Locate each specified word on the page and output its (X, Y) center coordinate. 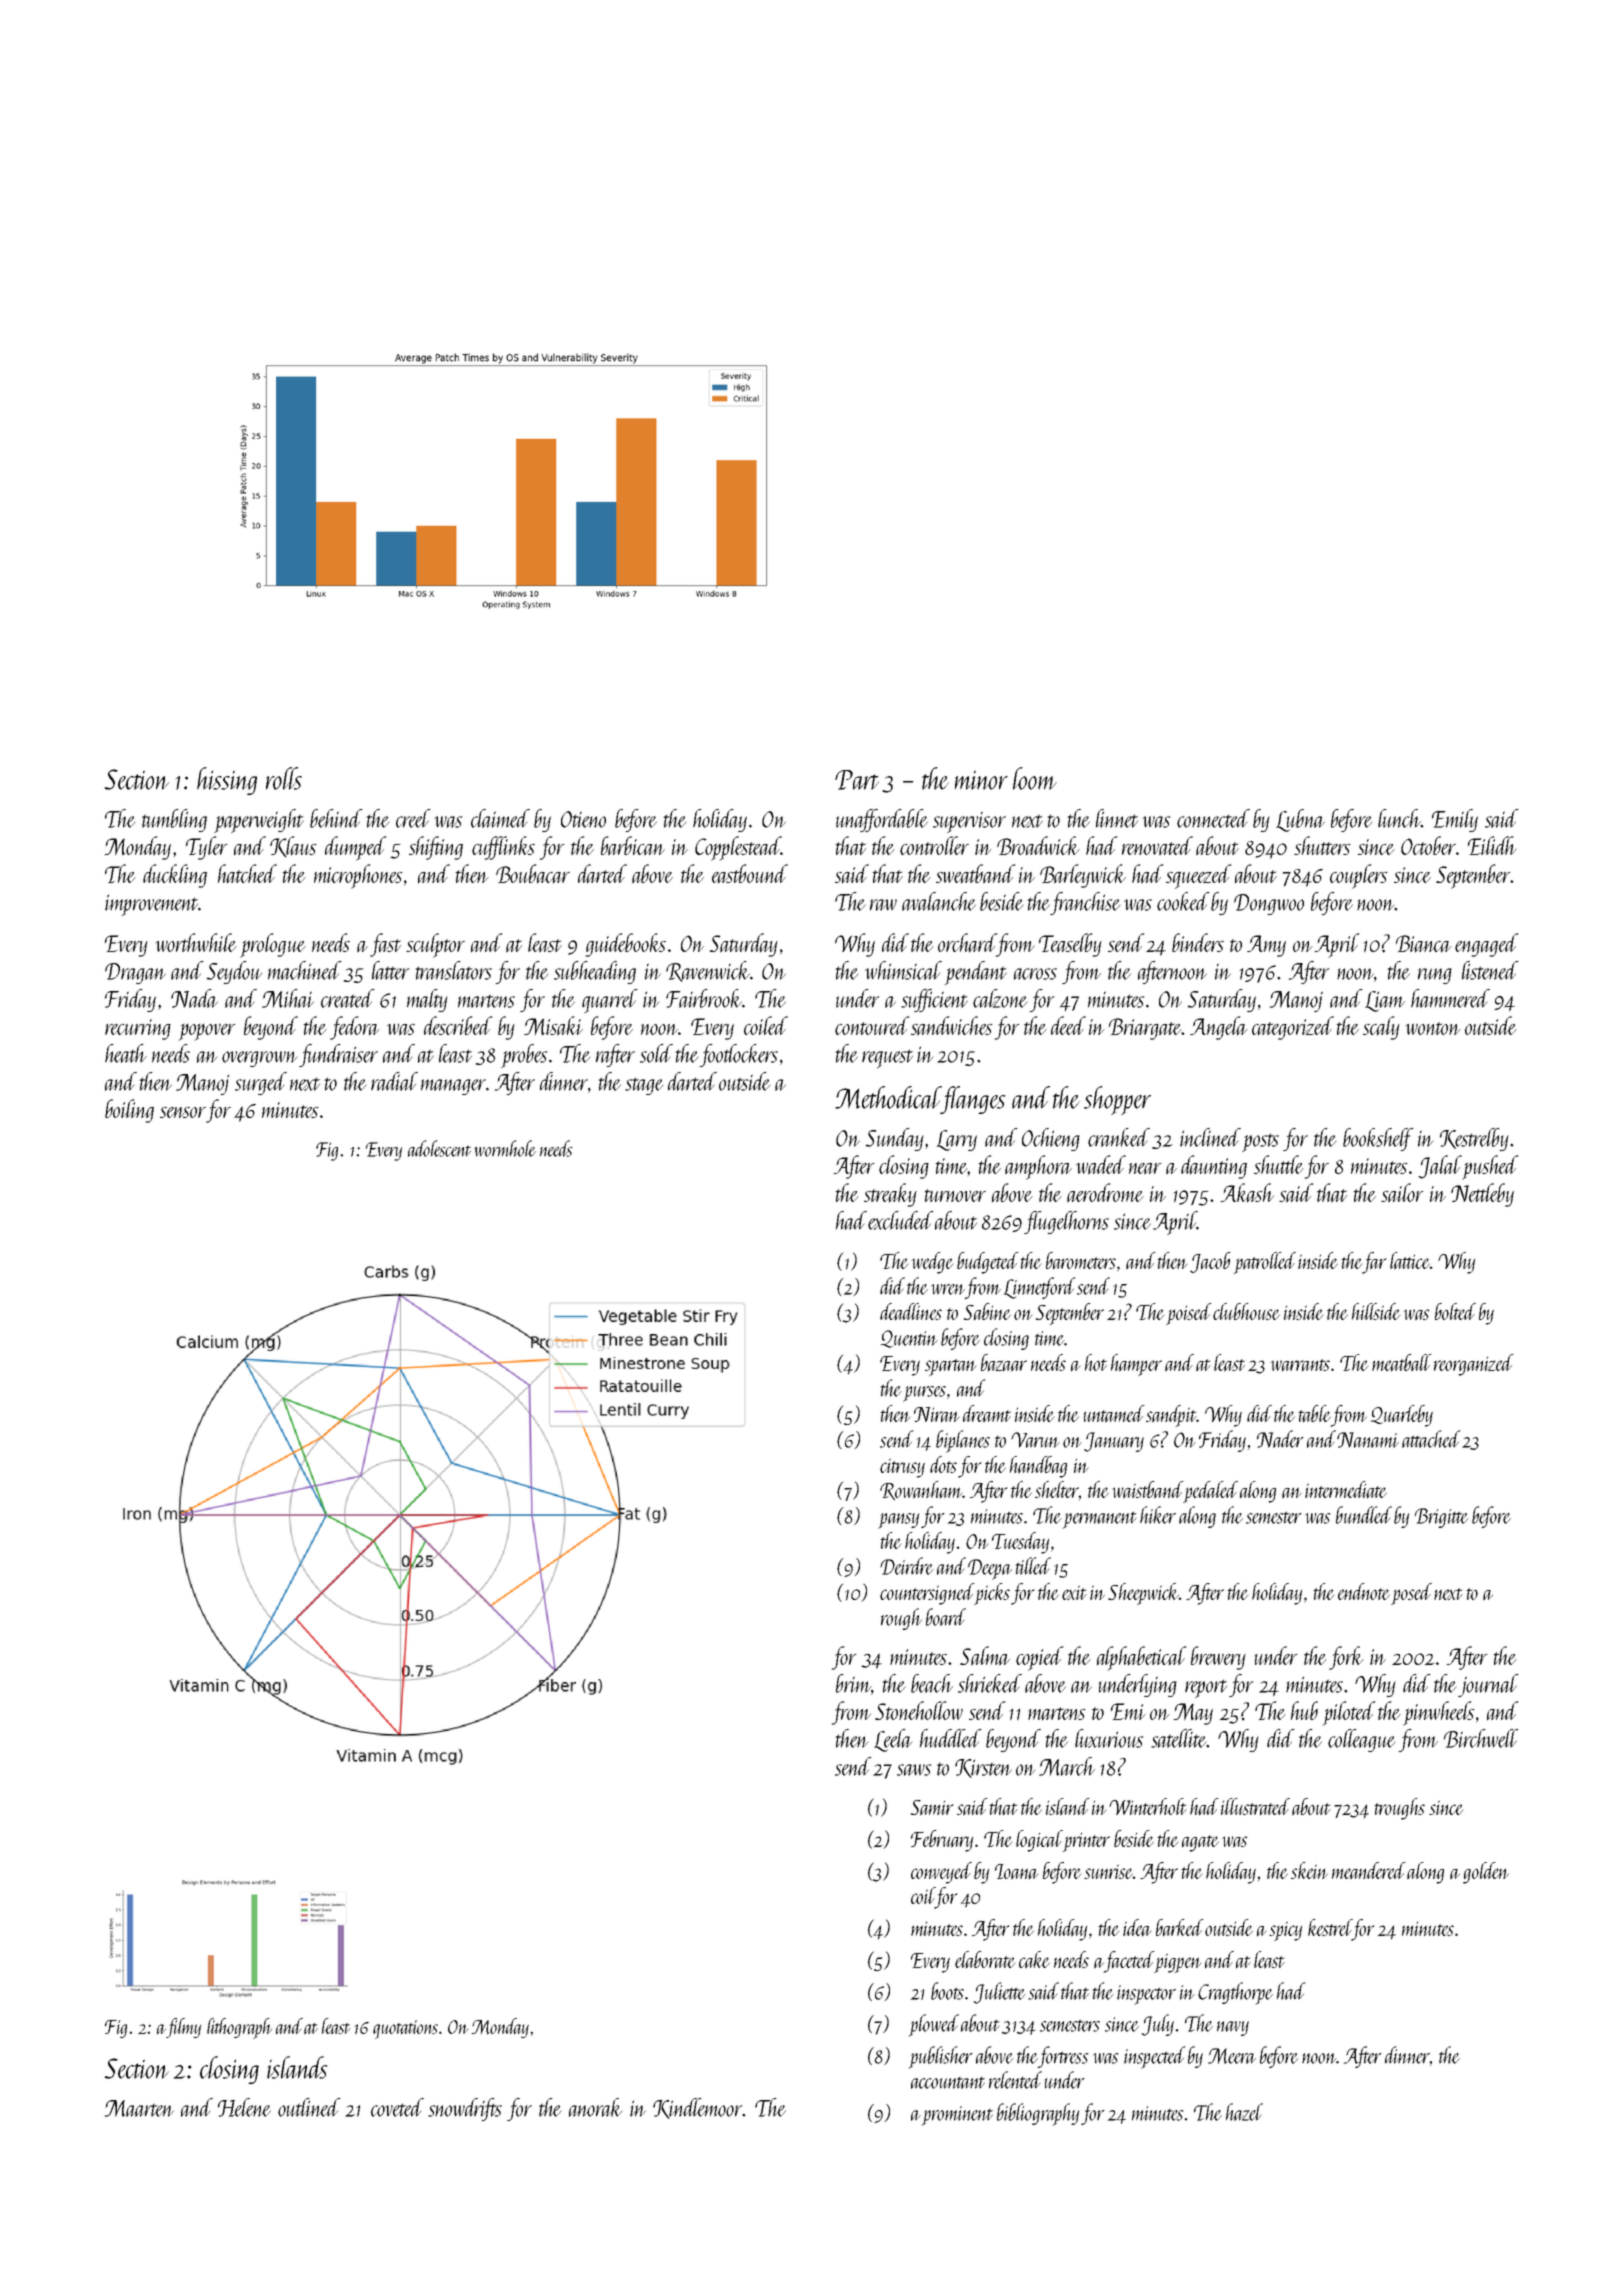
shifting (436, 848)
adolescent (439, 1148)
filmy (183, 2028)
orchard (967, 942)
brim (853, 1683)
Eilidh (1492, 845)
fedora (355, 1028)
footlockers (739, 1055)
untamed (1114, 1413)
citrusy (902, 1468)
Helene (244, 2107)
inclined (1210, 1137)
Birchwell (1481, 1738)
